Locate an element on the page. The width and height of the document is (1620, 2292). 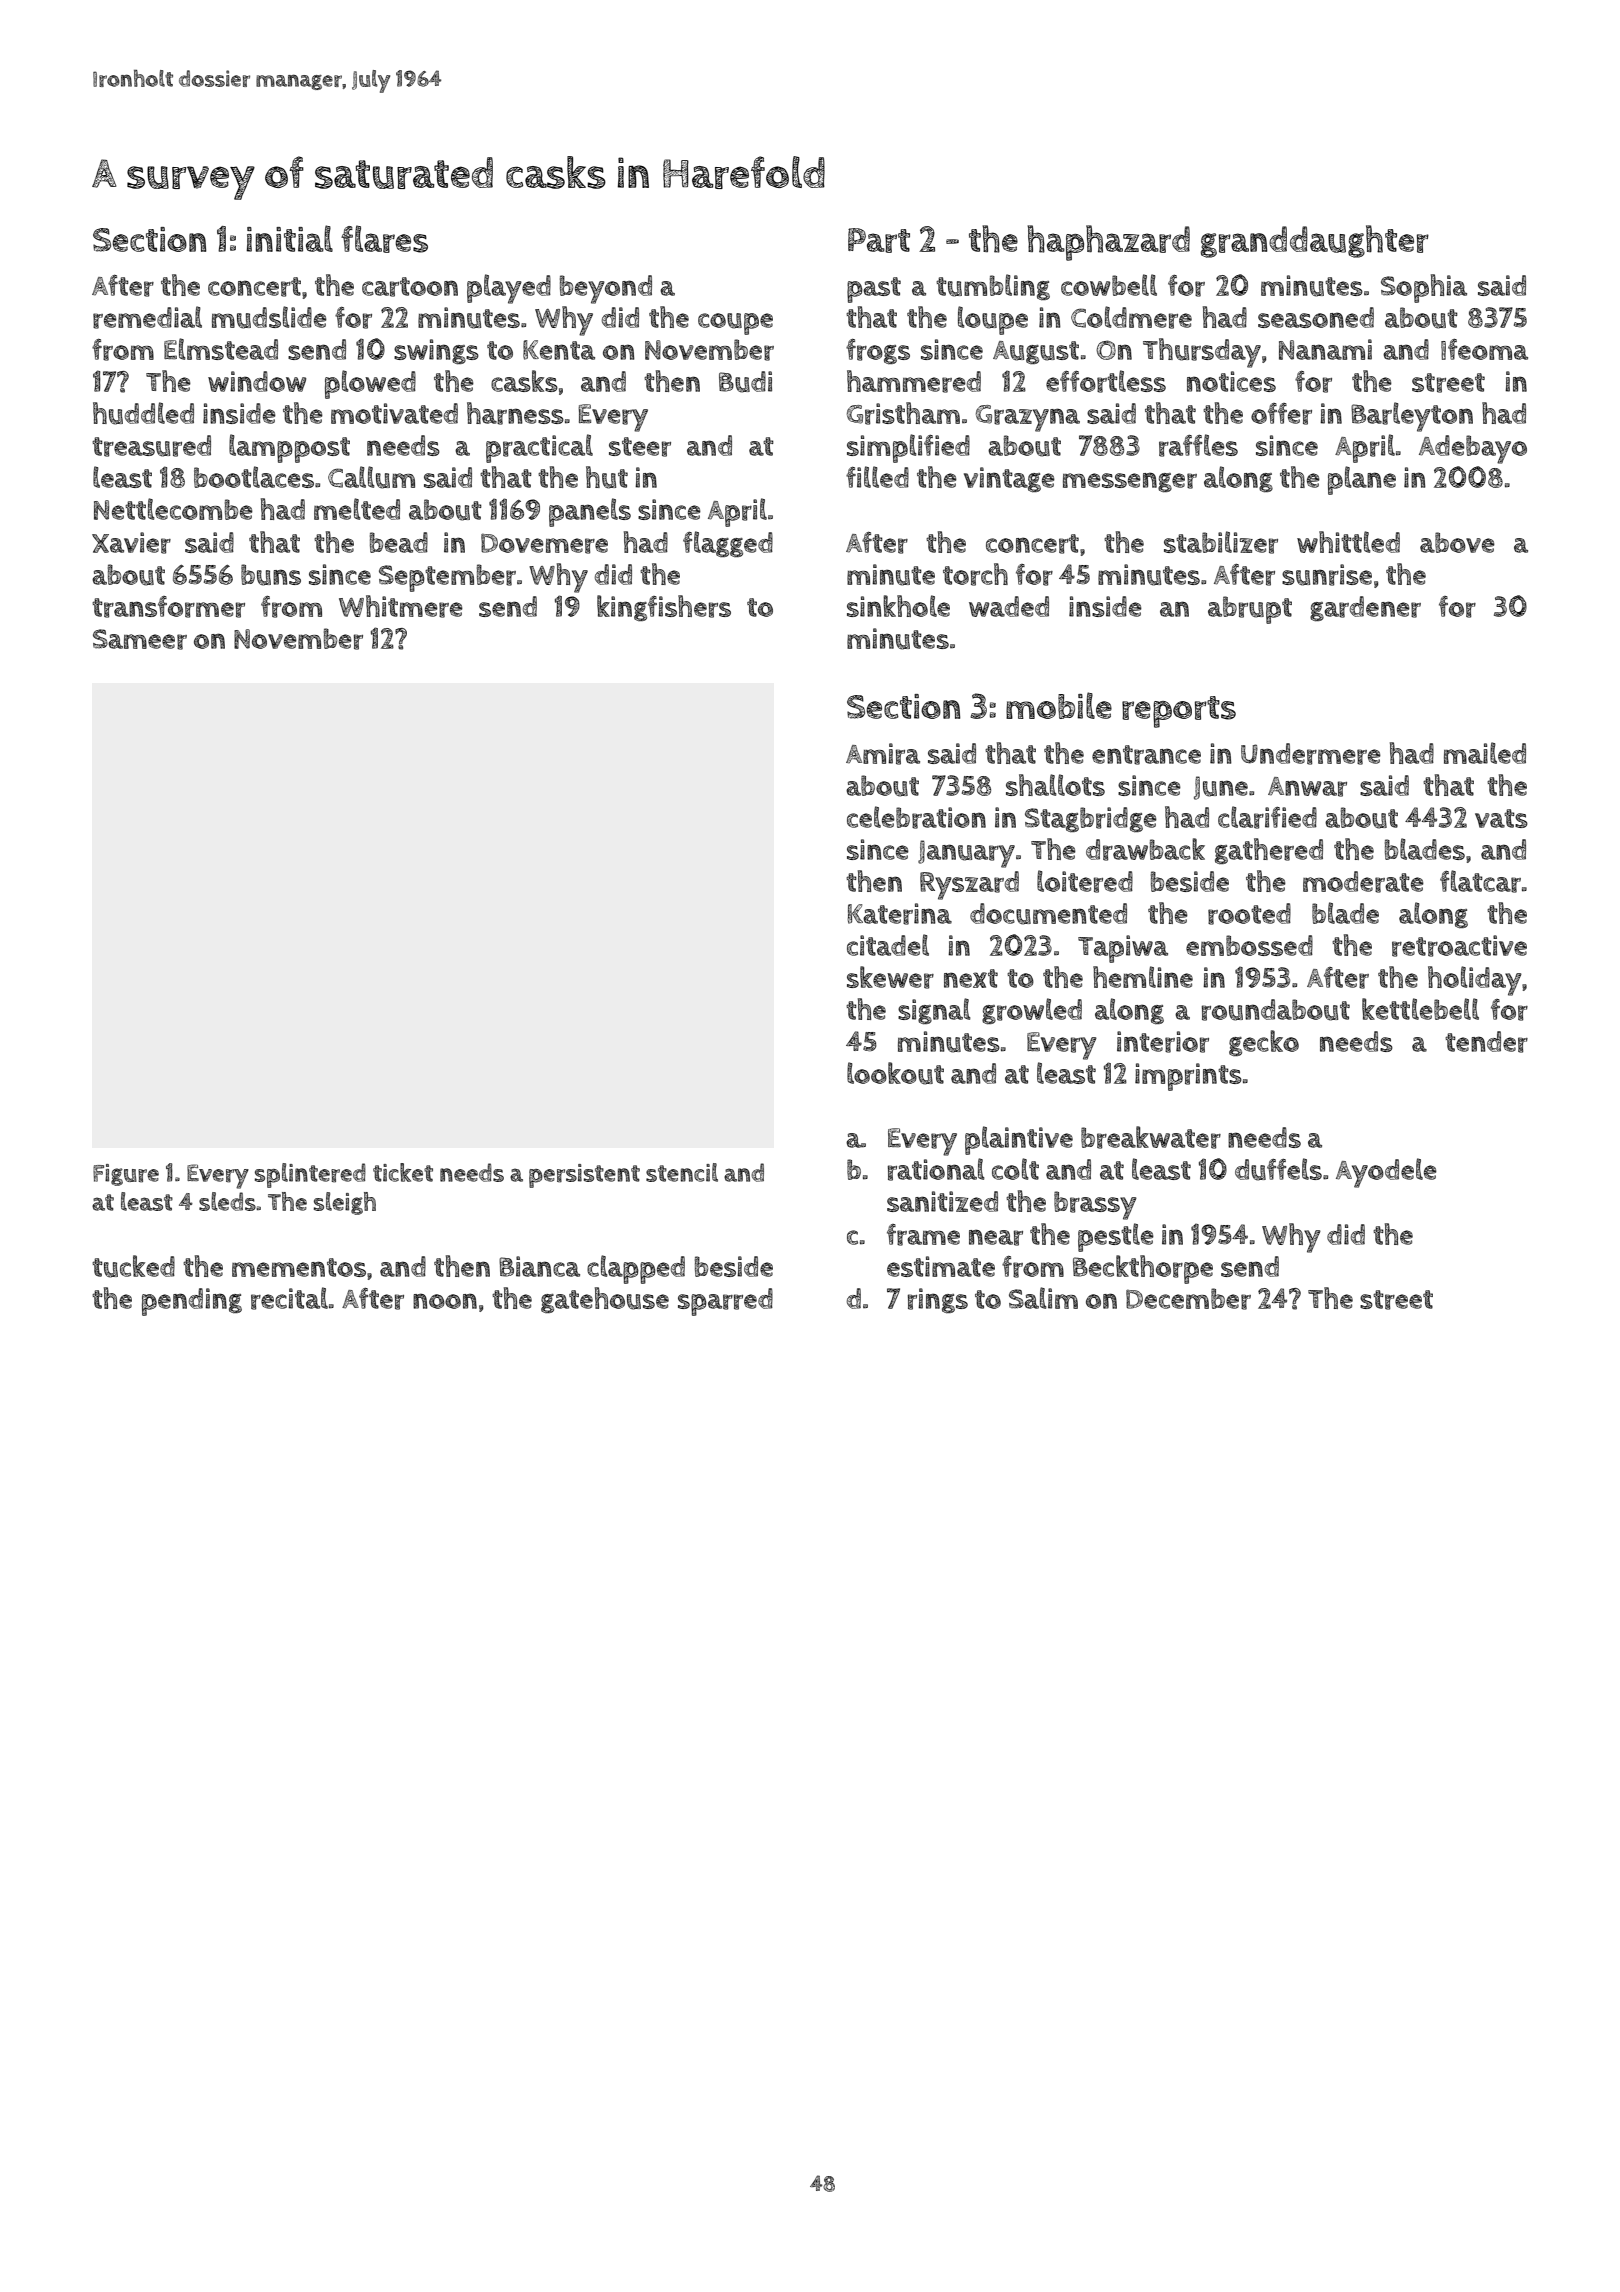
sparred is located at coordinates (725, 1302).
